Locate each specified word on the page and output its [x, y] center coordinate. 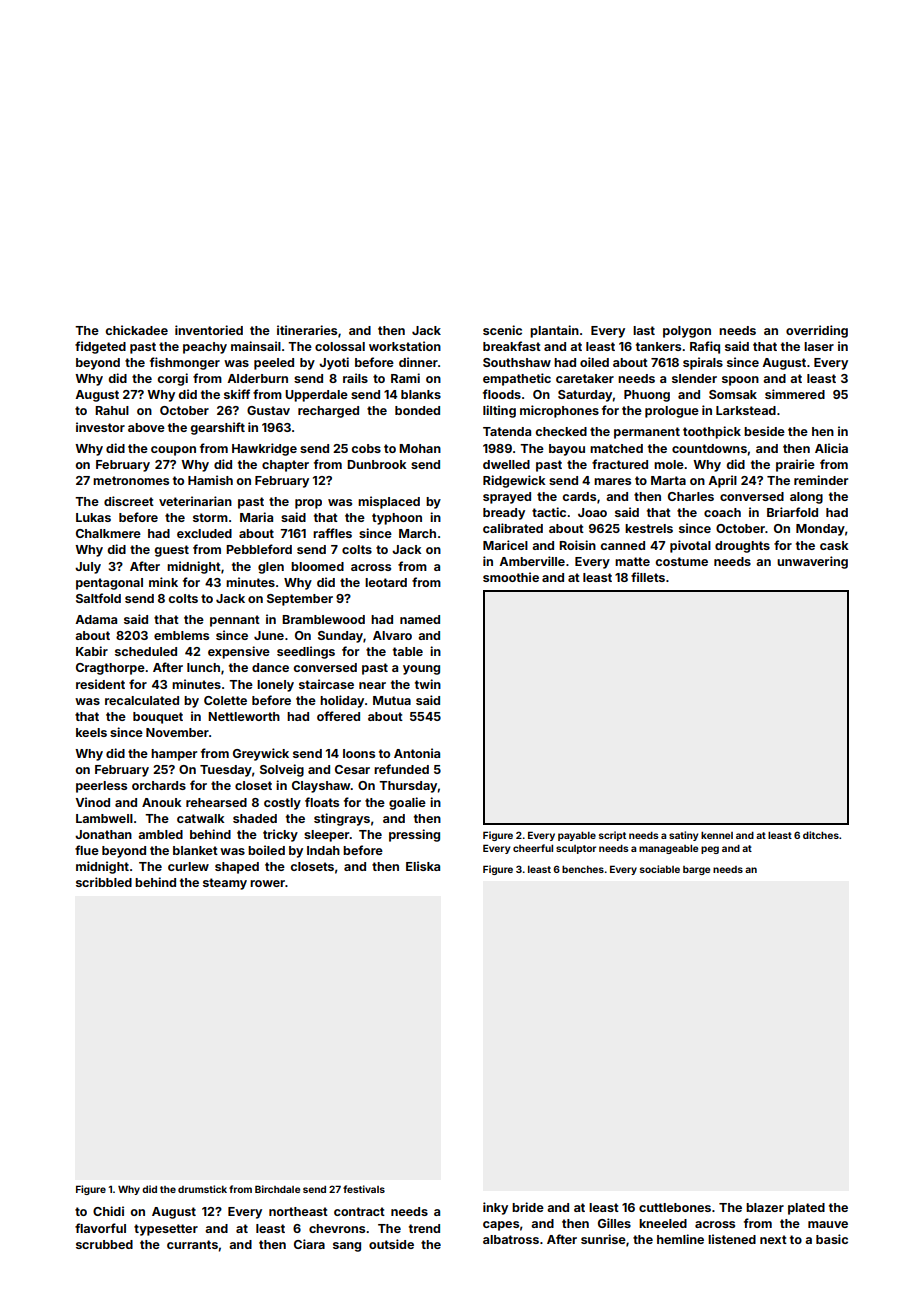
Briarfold [792, 512]
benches [583, 869]
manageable [668, 849]
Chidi [108, 1211]
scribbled [104, 882]
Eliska [423, 866]
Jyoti [334, 363]
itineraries [307, 330]
